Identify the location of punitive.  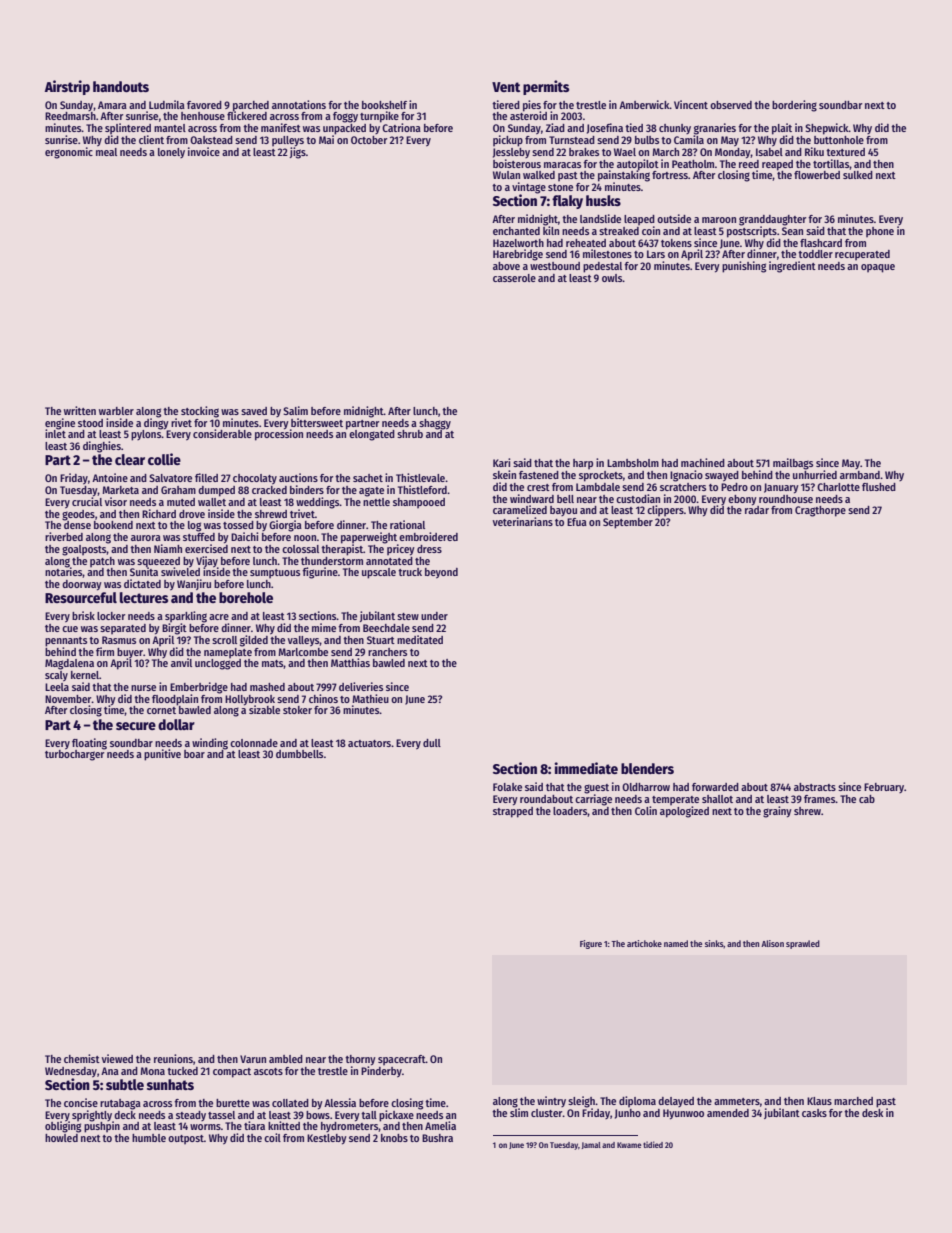
(162, 755).
